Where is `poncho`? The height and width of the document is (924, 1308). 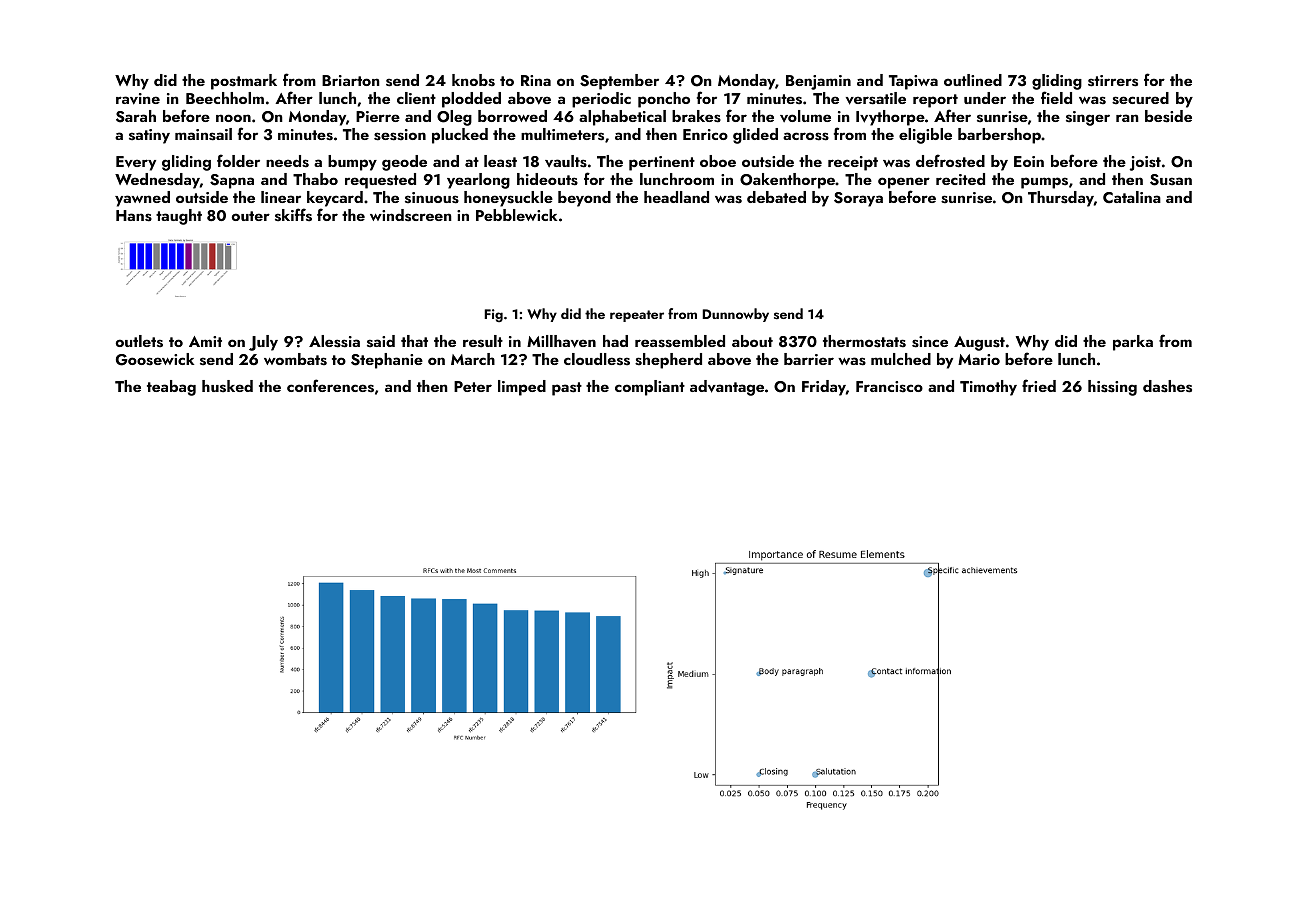
poncho is located at coordinates (664, 100).
